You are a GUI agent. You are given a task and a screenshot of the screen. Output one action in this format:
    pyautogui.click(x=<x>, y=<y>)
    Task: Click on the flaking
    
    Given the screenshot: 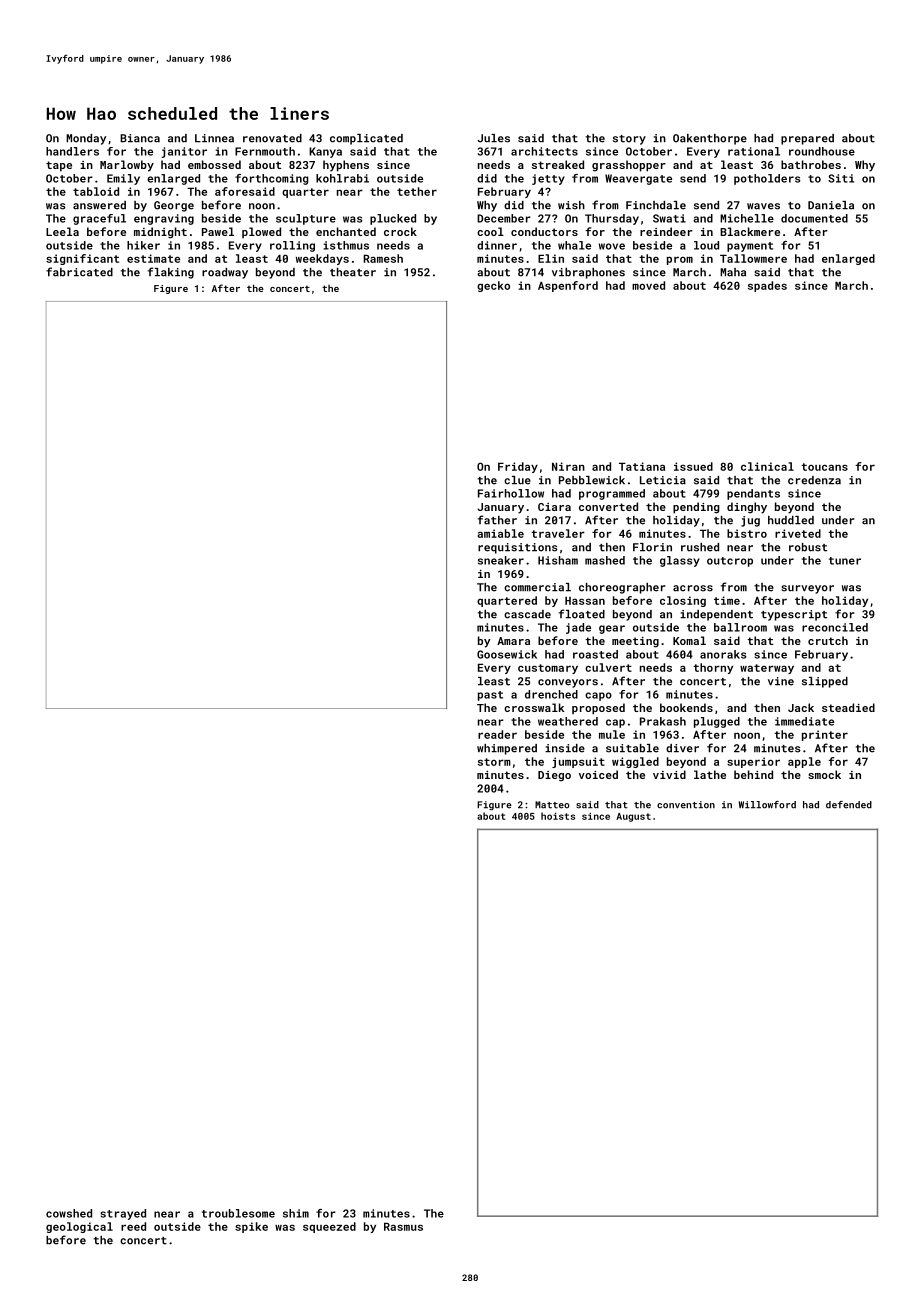 What is the action you would take?
    pyautogui.click(x=171, y=273)
